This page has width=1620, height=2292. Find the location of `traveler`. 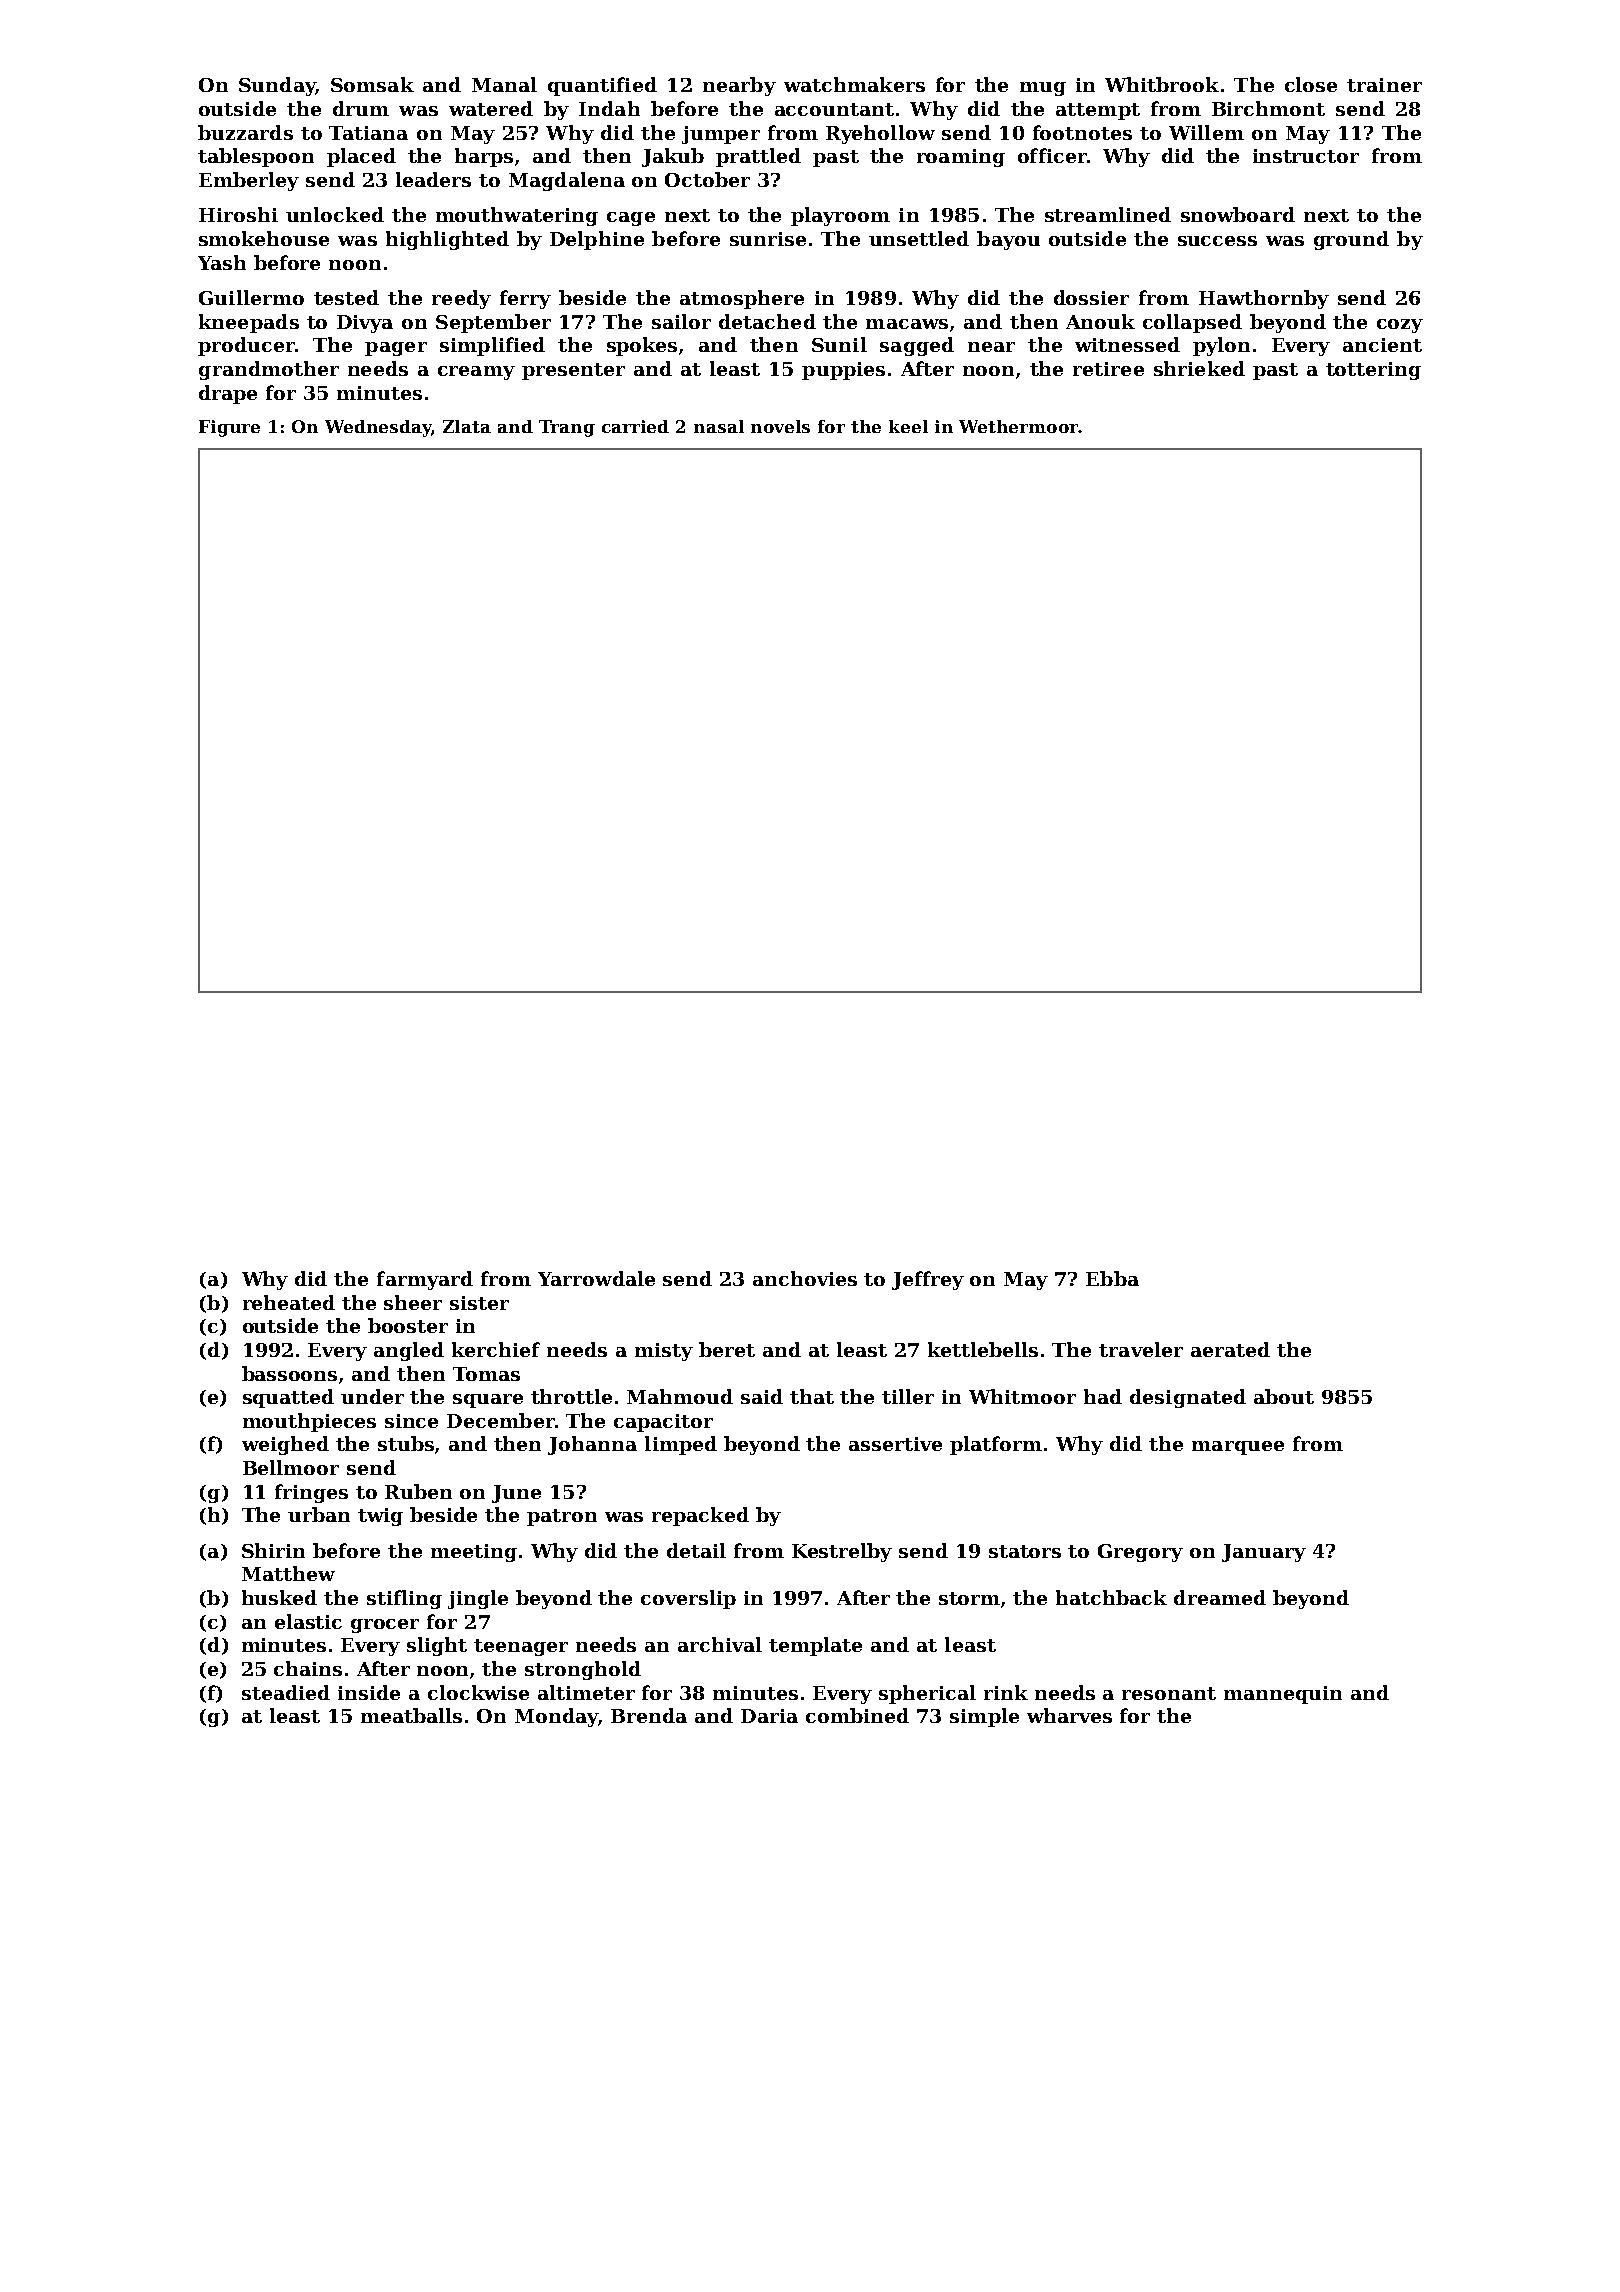

traveler is located at coordinates (1141, 1349).
